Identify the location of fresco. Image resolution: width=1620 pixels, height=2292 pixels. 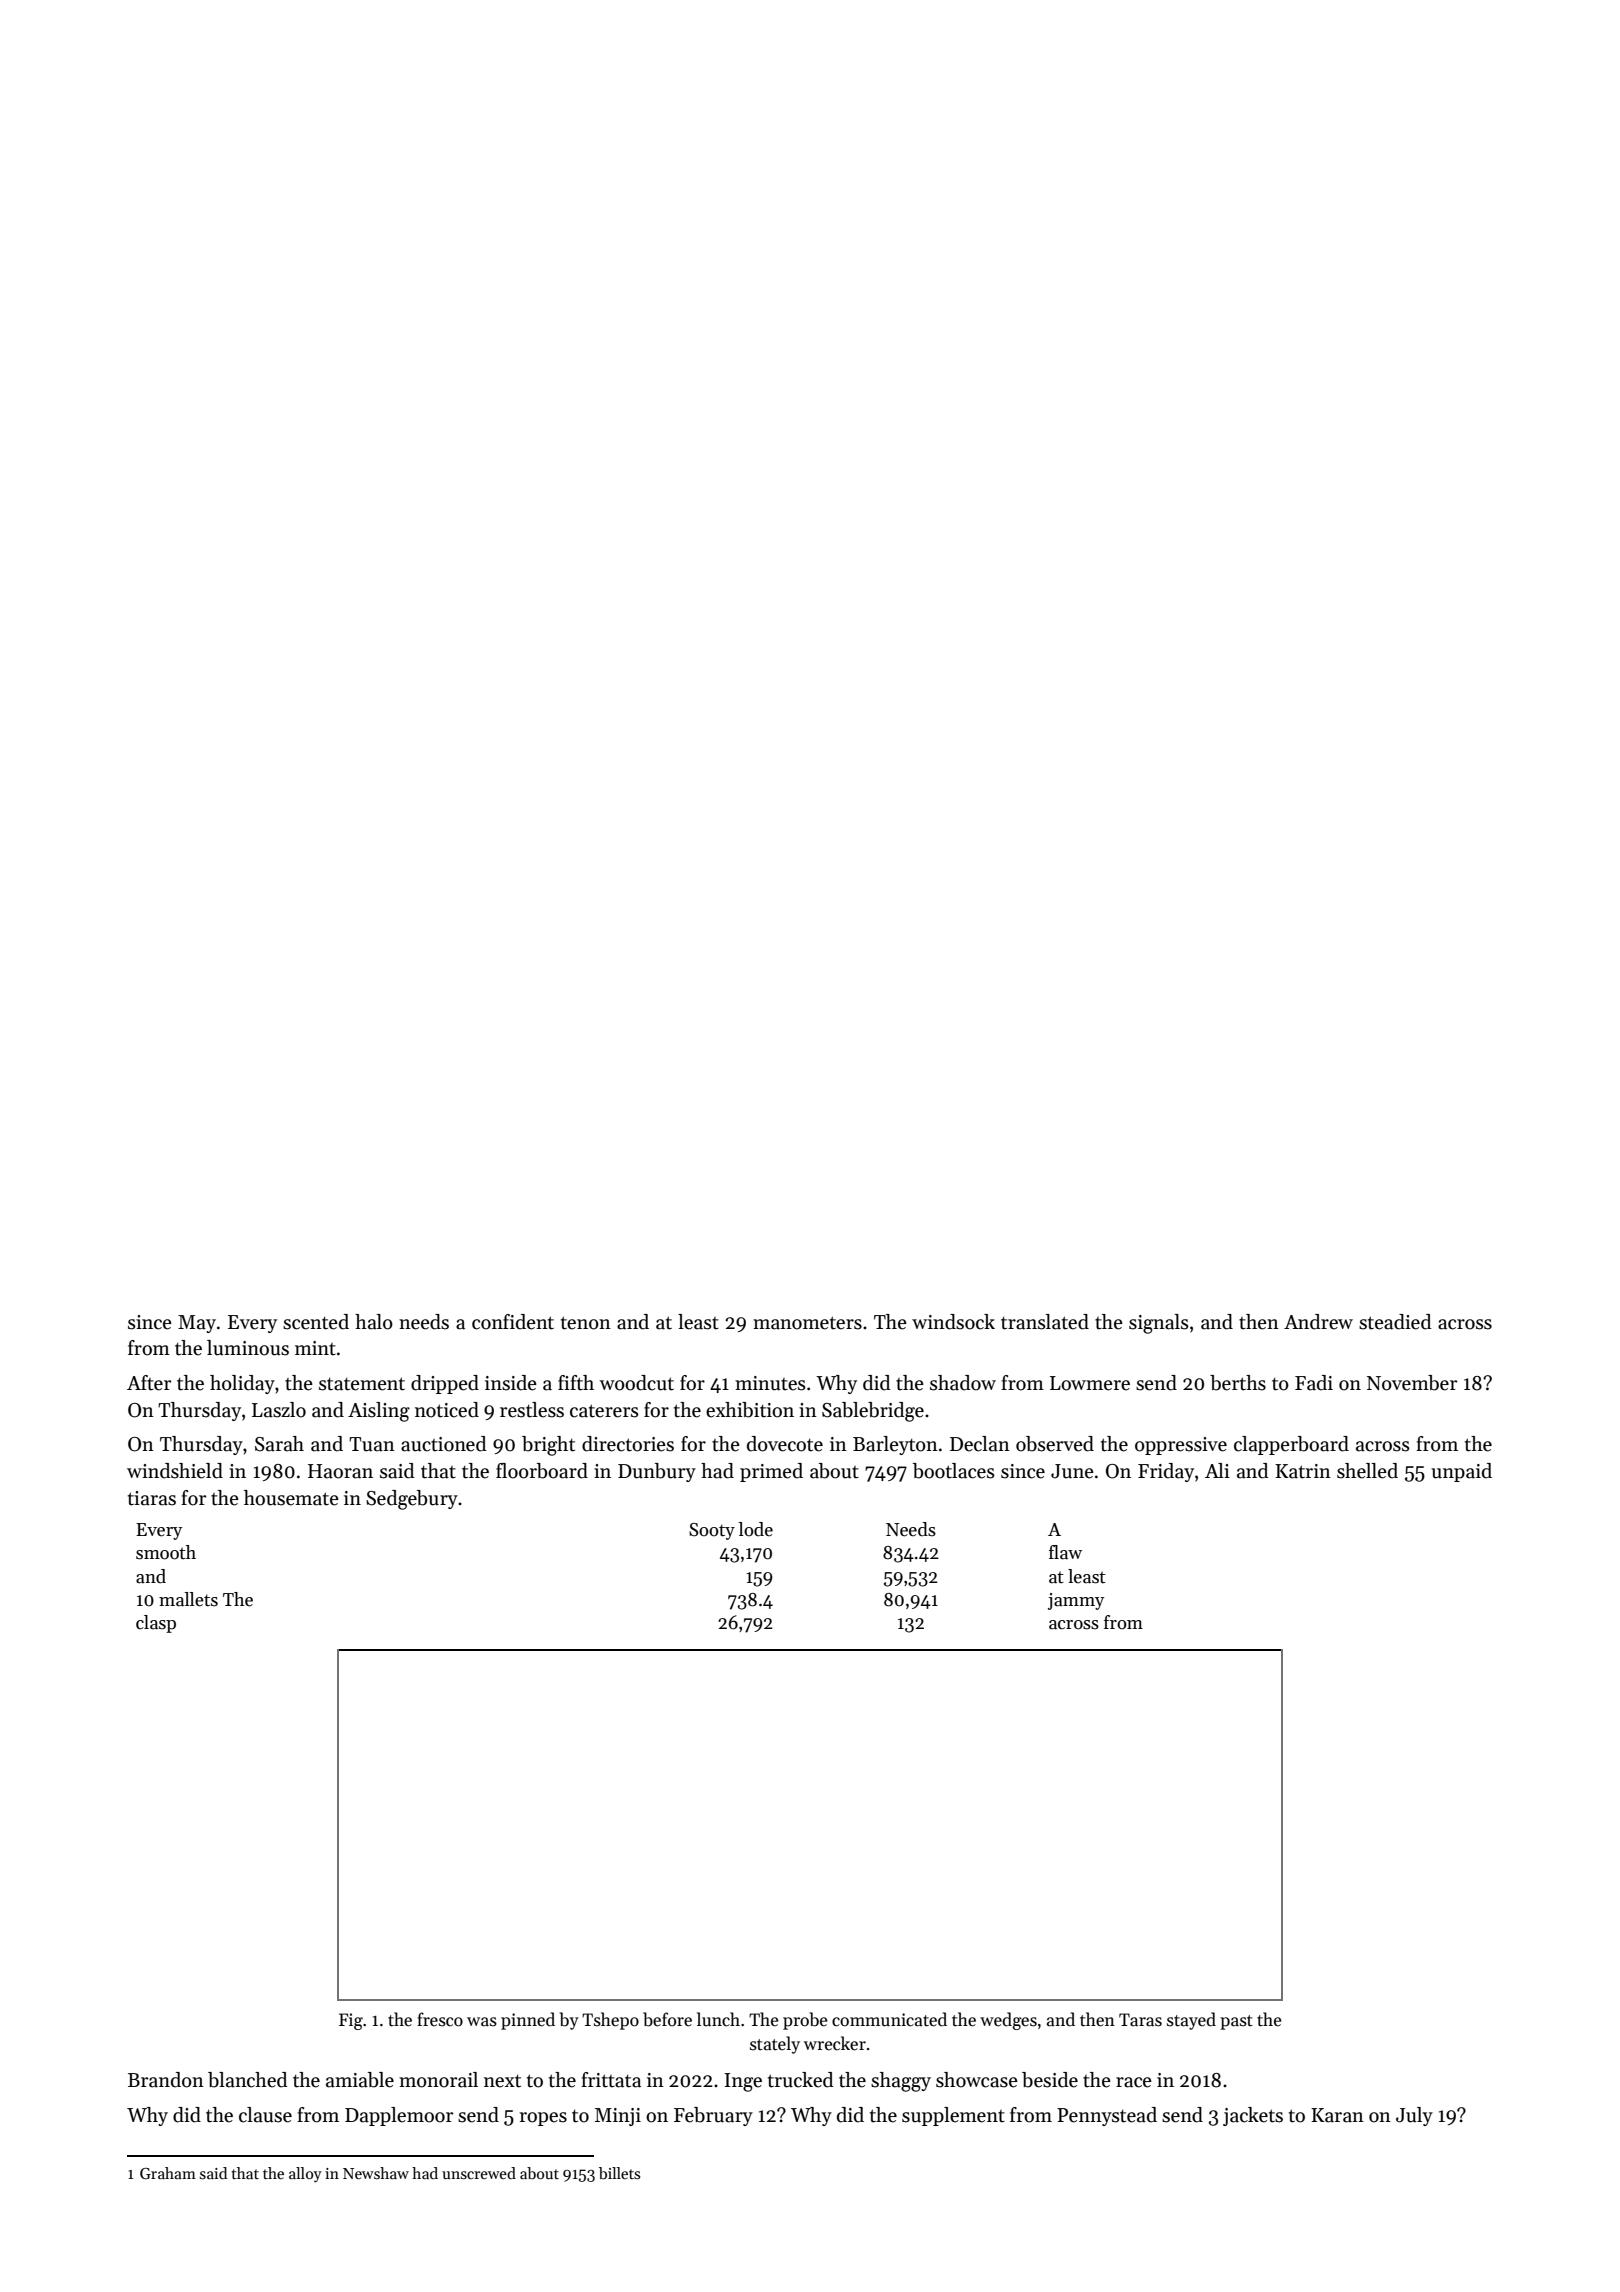
(440, 2019).
